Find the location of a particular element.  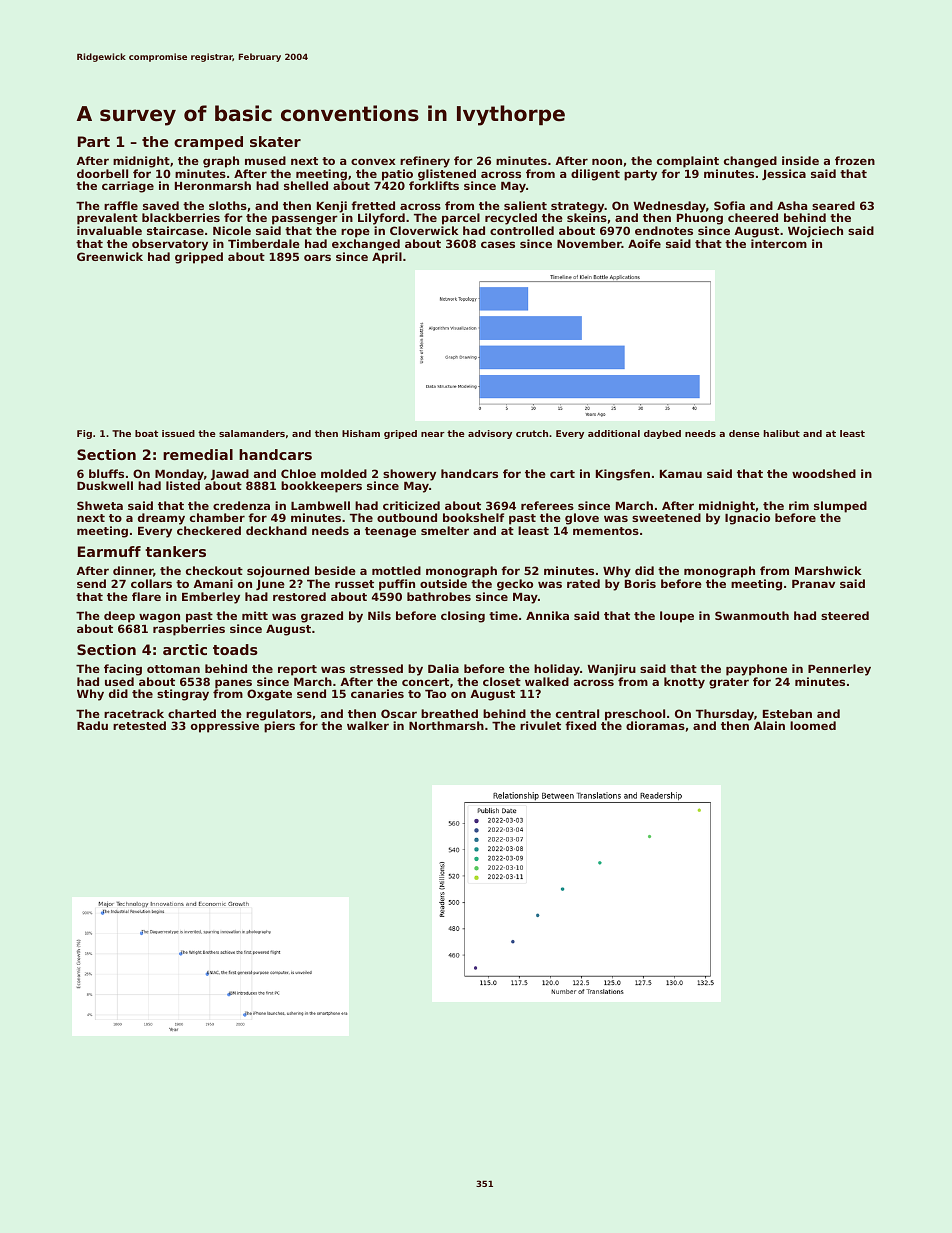

salamanders is located at coordinates (252, 433).
